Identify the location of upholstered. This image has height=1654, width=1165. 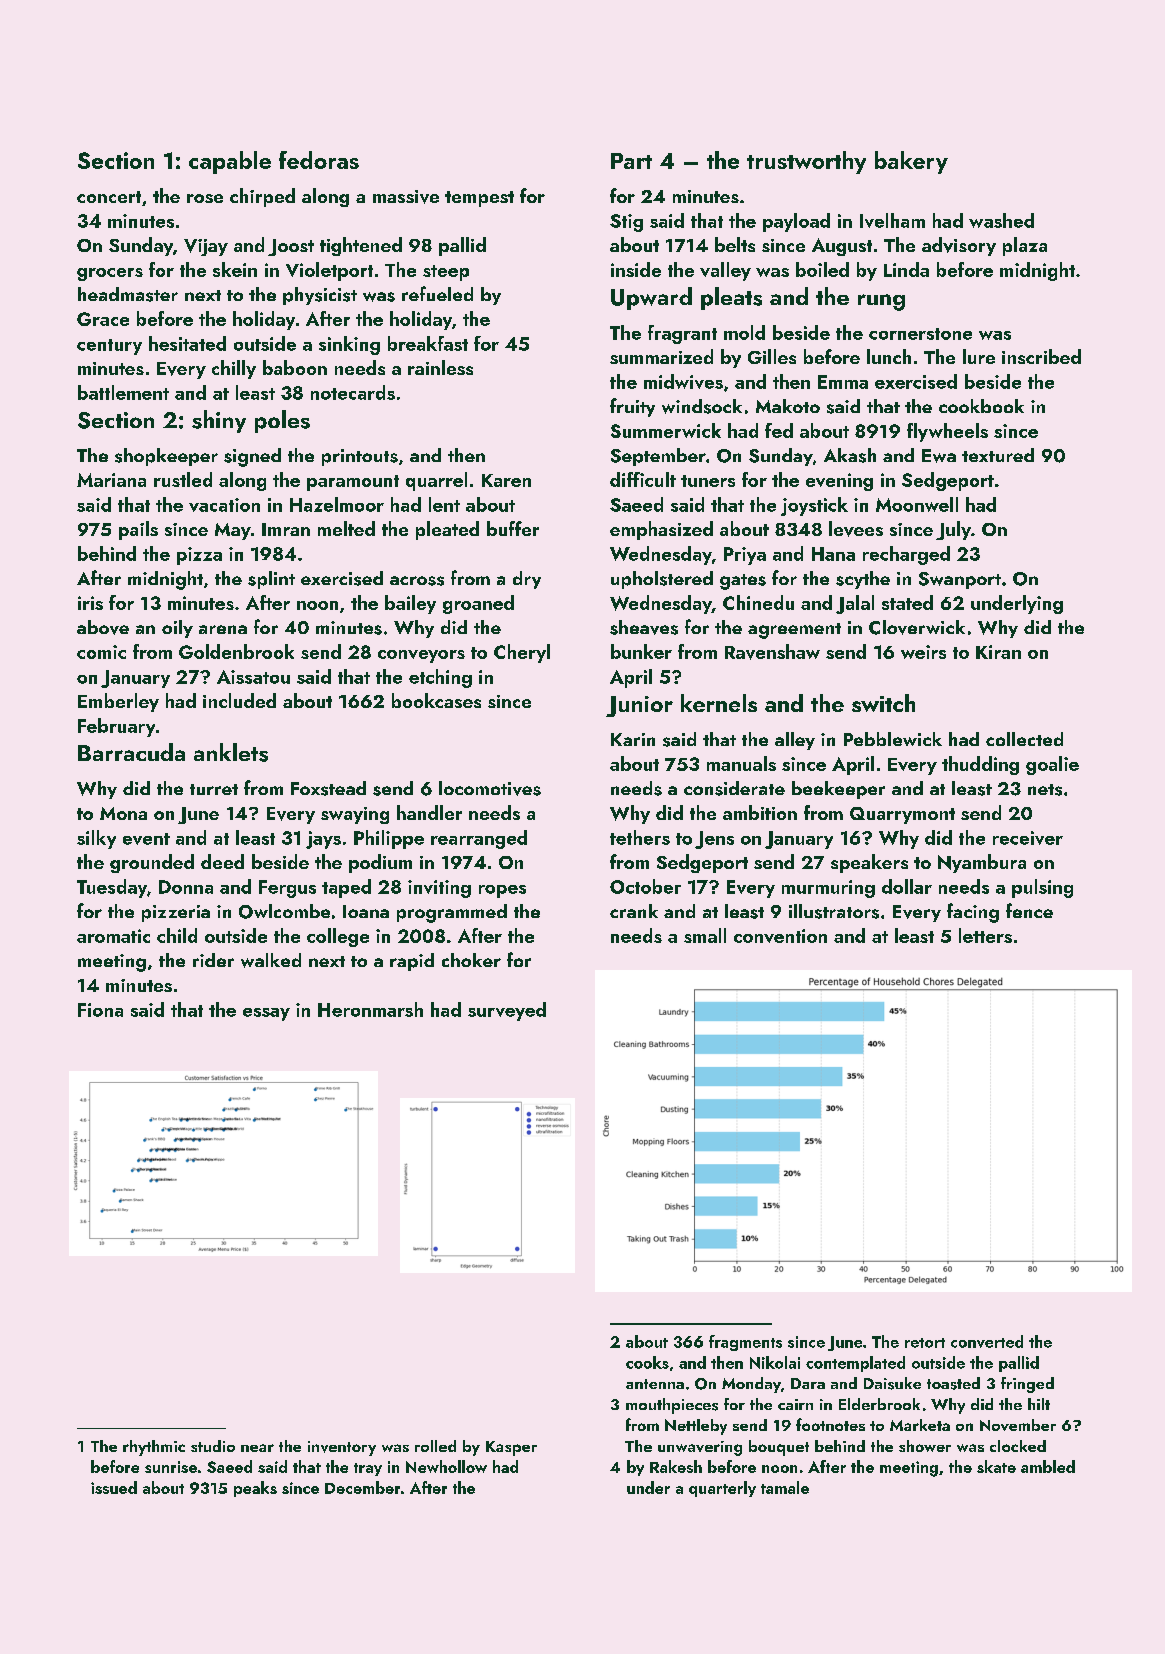
(662, 580).
